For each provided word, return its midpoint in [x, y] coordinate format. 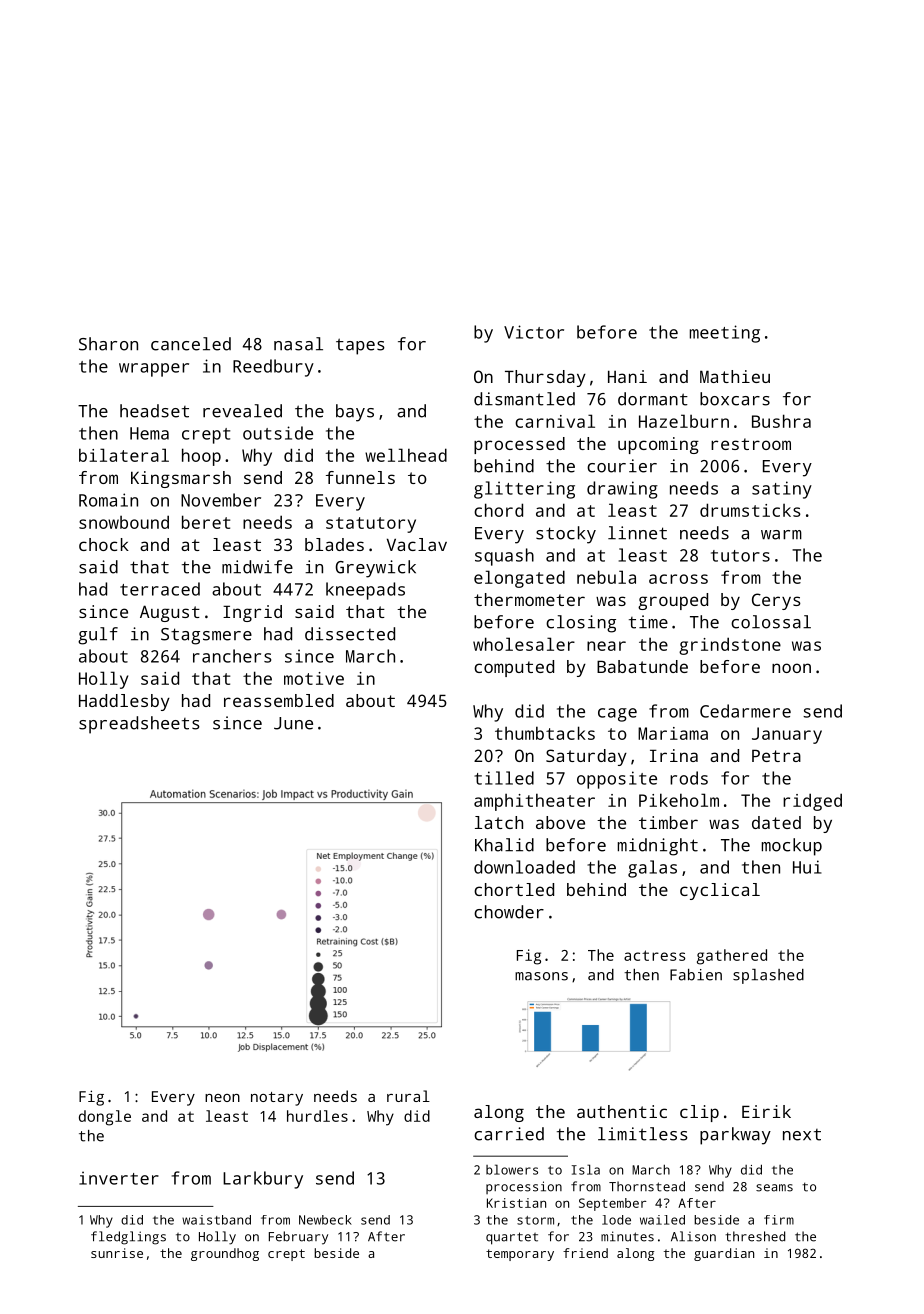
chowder [509, 912]
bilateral [124, 455]
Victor [534, 332]
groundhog [225, 1254]
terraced [160, 589]
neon [222, 1098]
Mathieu [735, 376]
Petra [776, 755]
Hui [807, 867]
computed [514, 668]
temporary [520, 1255]
